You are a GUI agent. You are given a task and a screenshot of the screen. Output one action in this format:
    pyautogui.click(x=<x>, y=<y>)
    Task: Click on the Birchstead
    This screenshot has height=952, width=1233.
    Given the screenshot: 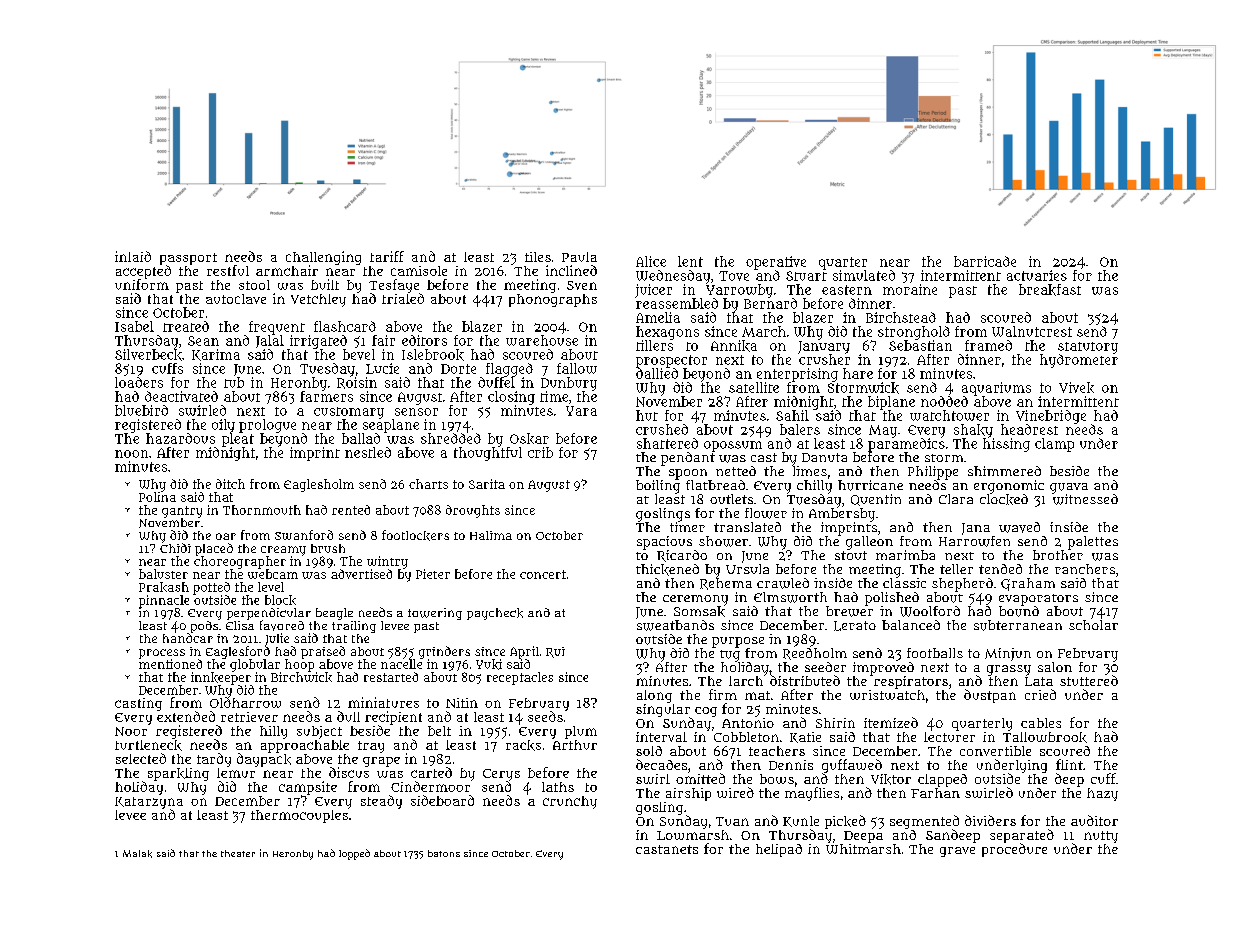 What is the action you would take?
    pyautogui.click(x=901, y=317)
